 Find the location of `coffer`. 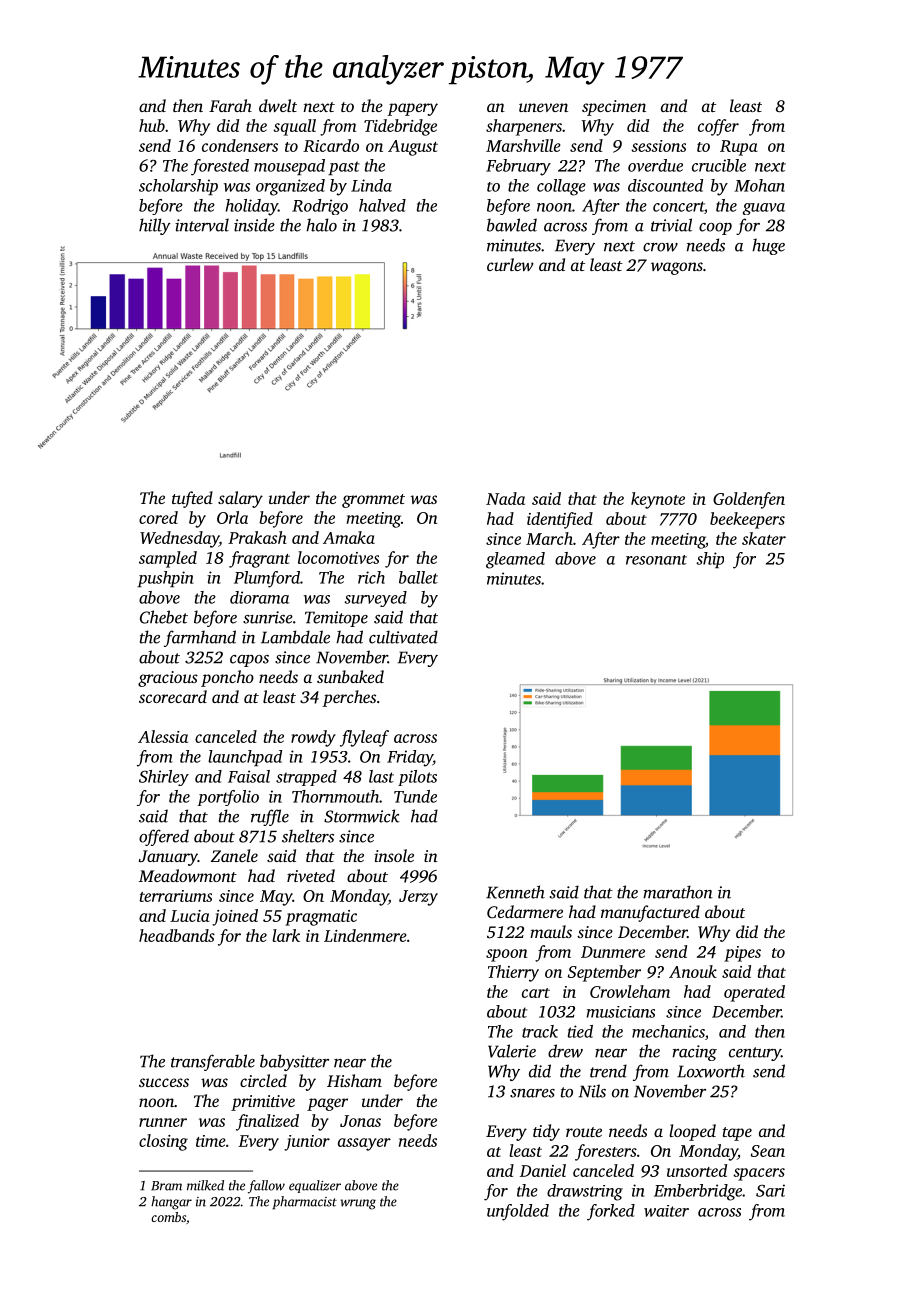

coffer is located at coordinates (718, 127).
